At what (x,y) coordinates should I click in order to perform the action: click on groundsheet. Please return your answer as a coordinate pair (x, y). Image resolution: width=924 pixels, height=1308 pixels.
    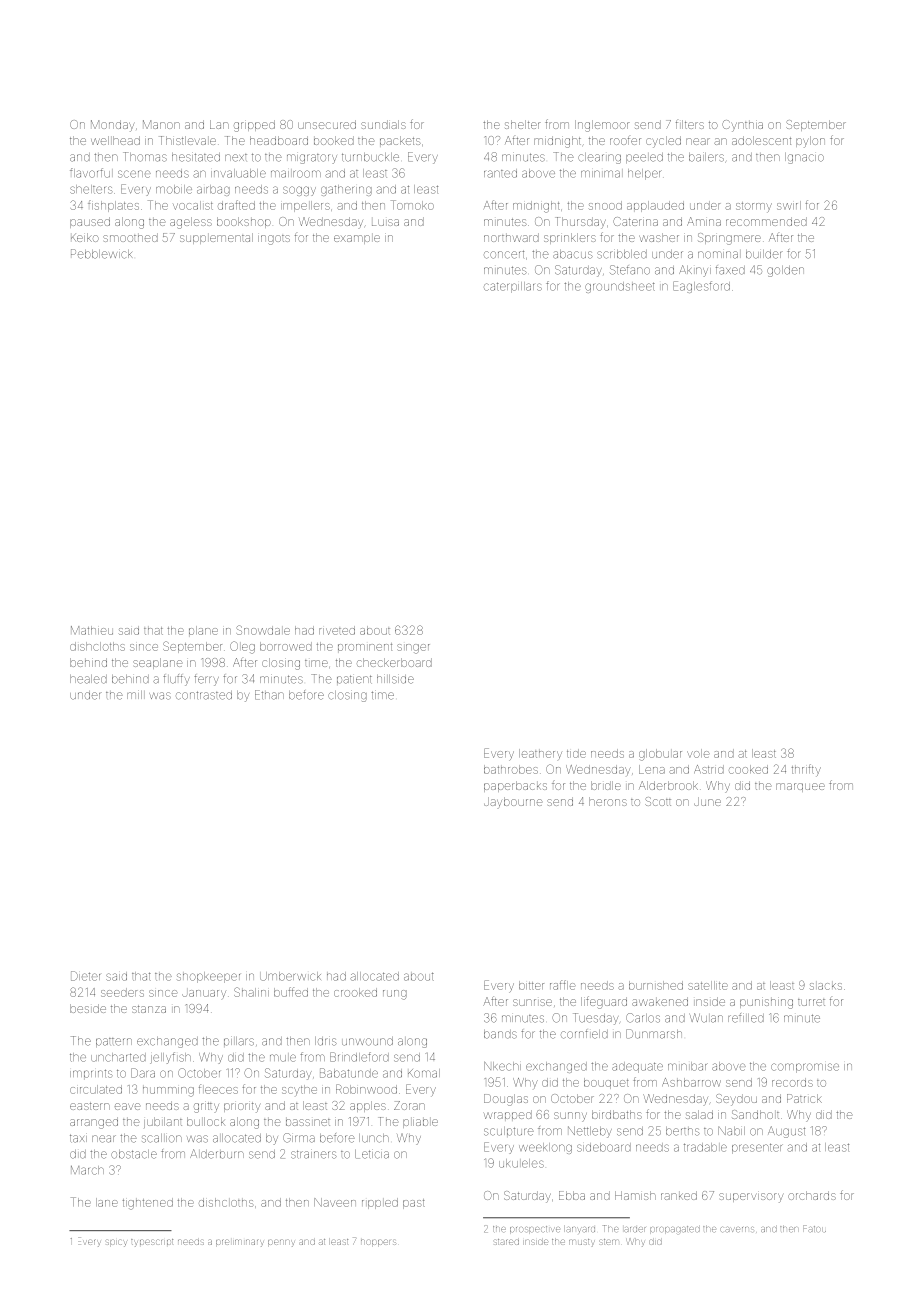
    Looking at the image, I should click on (620, 287).
